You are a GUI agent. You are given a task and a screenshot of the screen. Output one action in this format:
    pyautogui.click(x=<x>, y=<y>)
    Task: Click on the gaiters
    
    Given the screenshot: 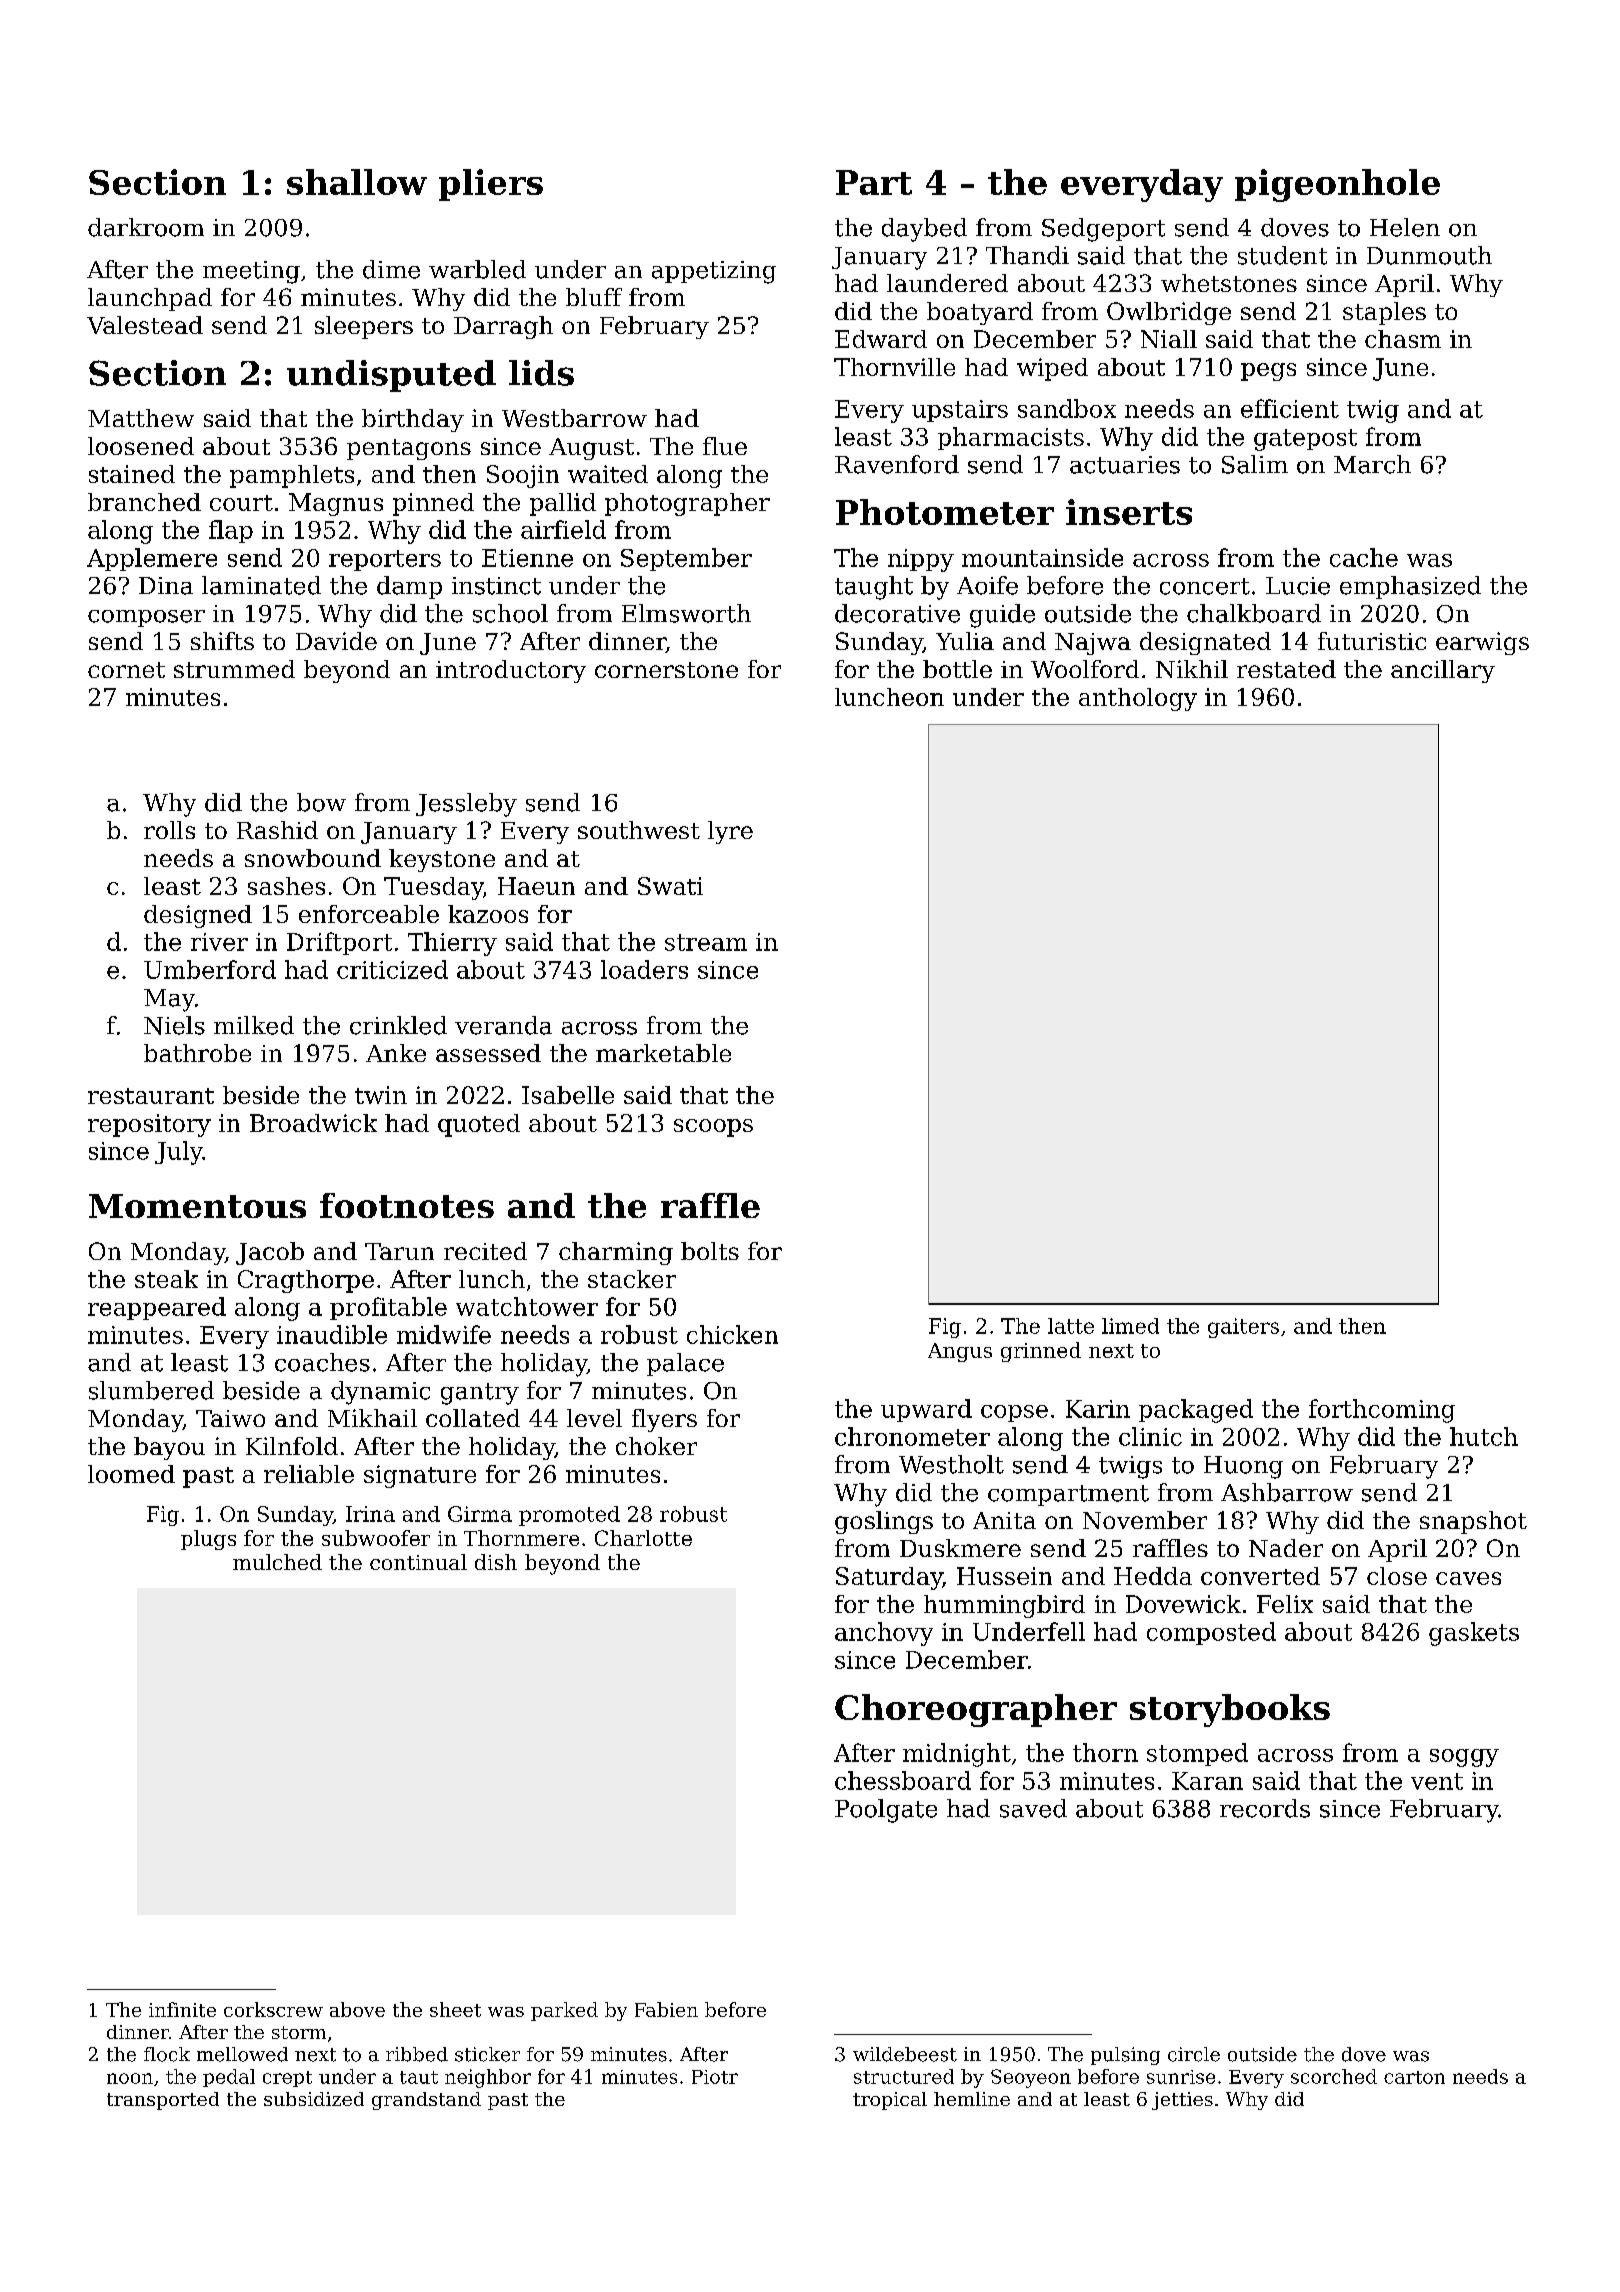 What is the action you would take?
    pyautogui.click(x=1243, y=1328)
